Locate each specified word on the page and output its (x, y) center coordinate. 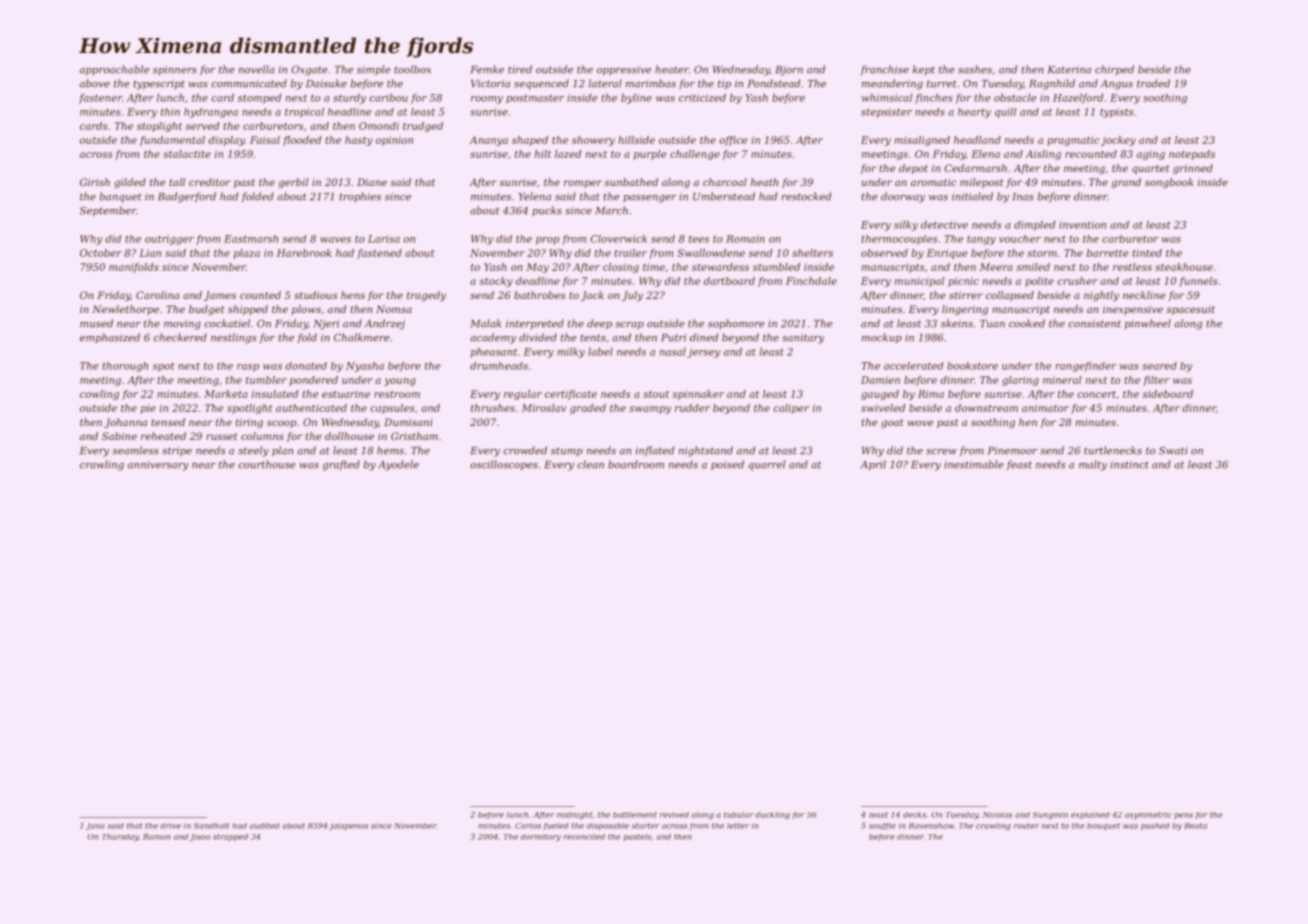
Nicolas (997, 815)
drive (170, 826)
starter (645, 826)
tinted (1147, 253)
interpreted (535, 324)
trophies (360, 197)
